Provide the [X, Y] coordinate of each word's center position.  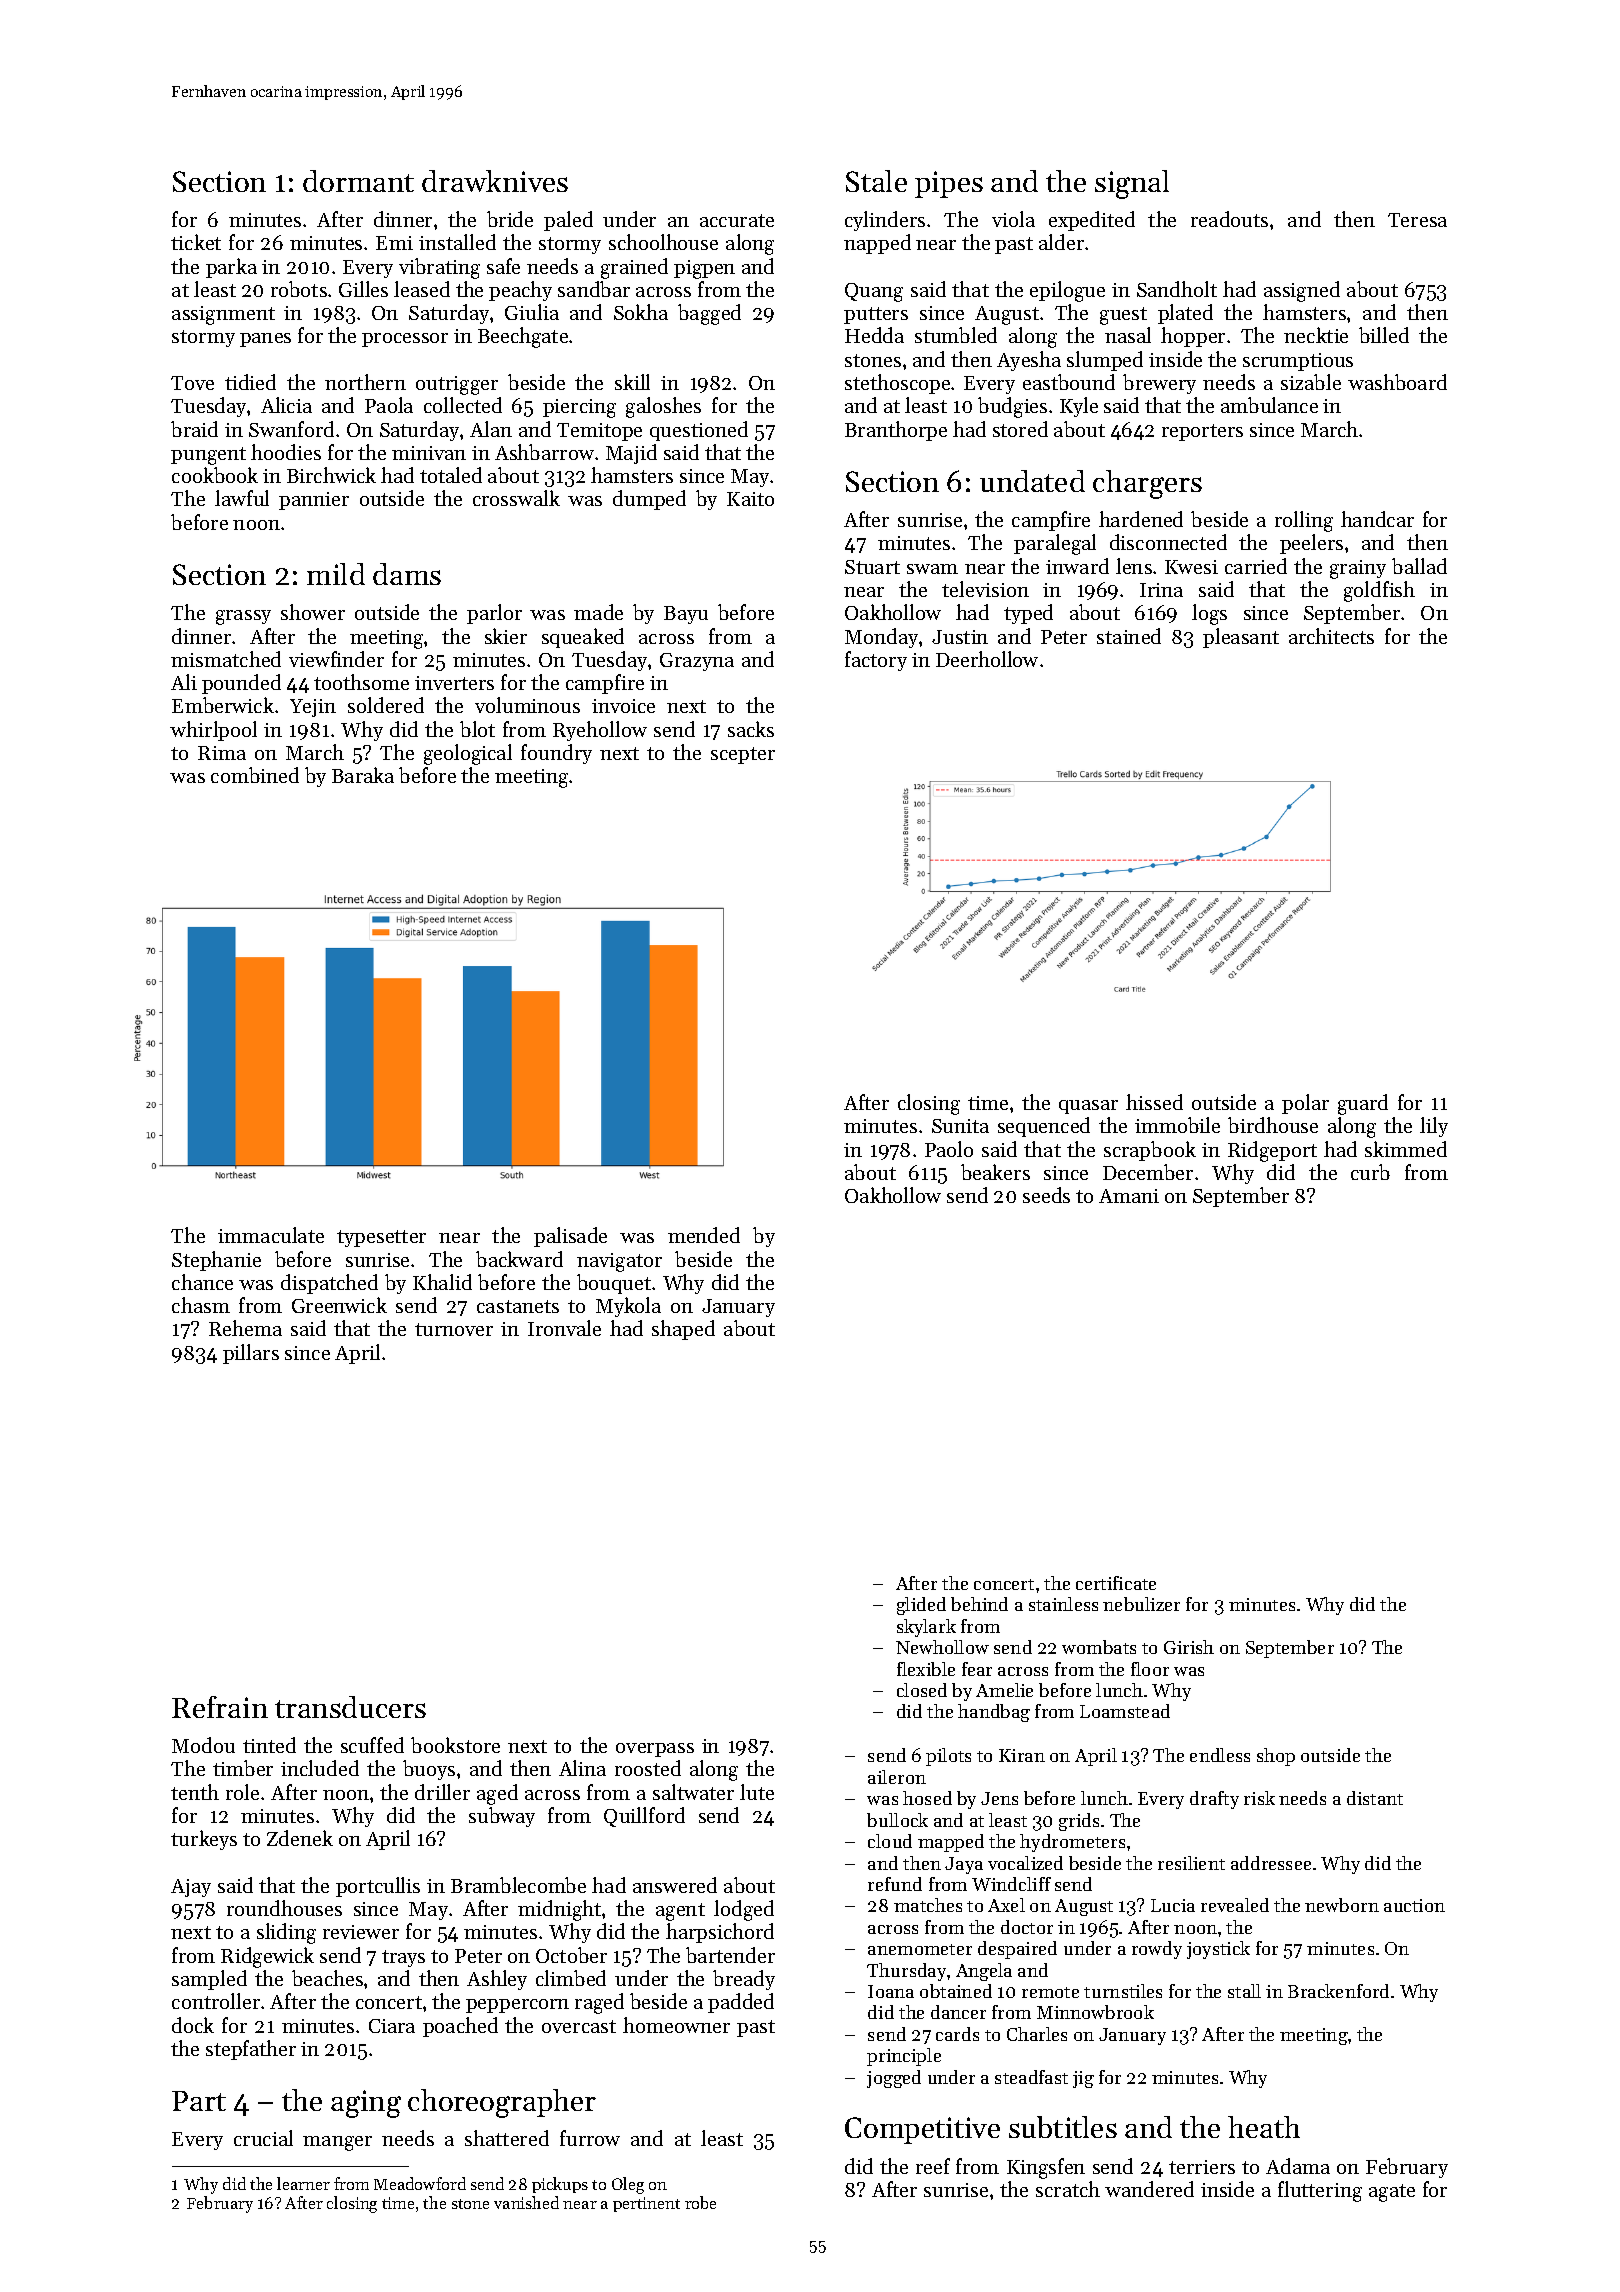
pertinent [646, 2204]
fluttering [1320, 2191]
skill [632, 382]
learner [303, 2183]
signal [1132, 184]
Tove [192, 383]
